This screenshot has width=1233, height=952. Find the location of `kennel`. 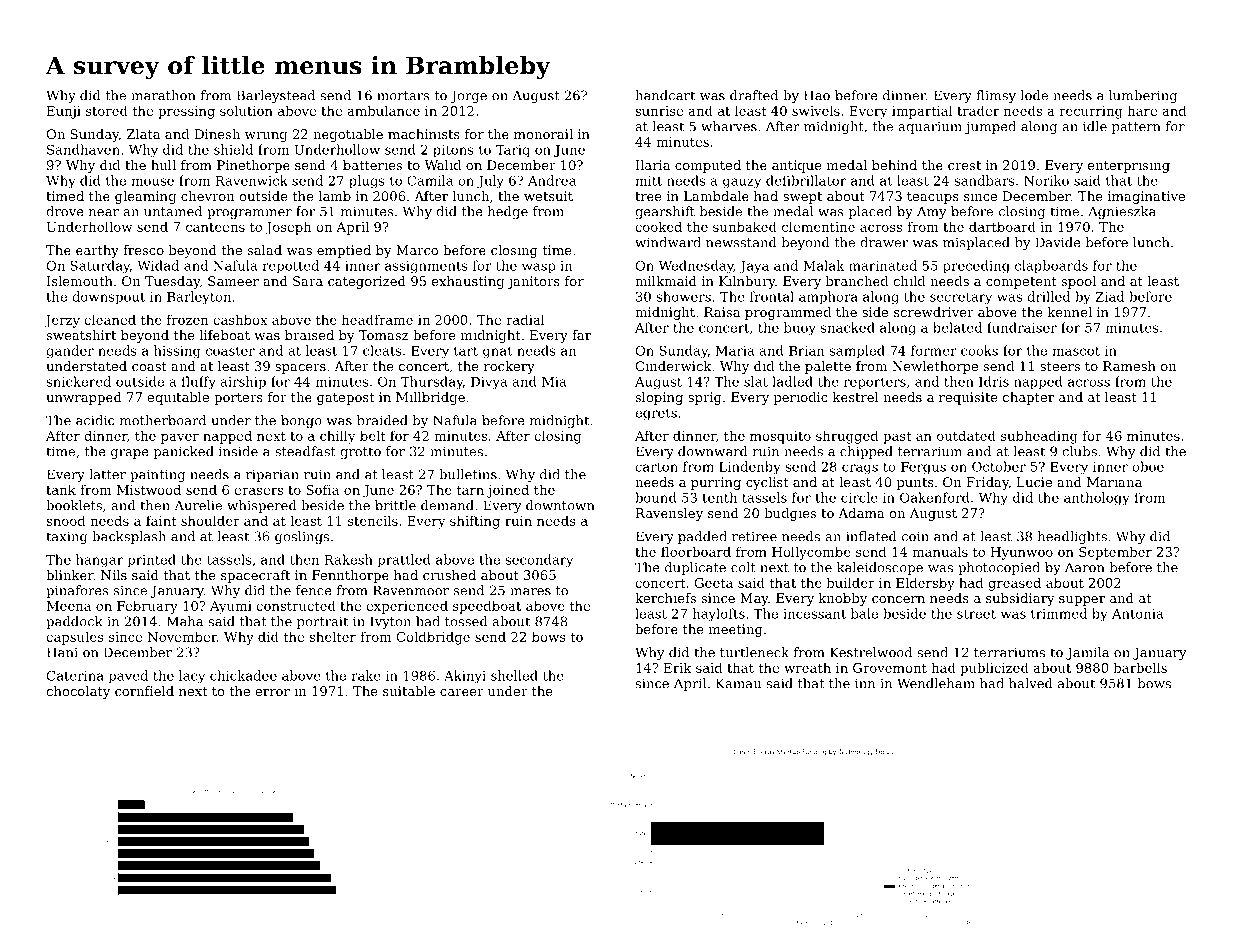

kennel is located at coordinates (1070, 312).
